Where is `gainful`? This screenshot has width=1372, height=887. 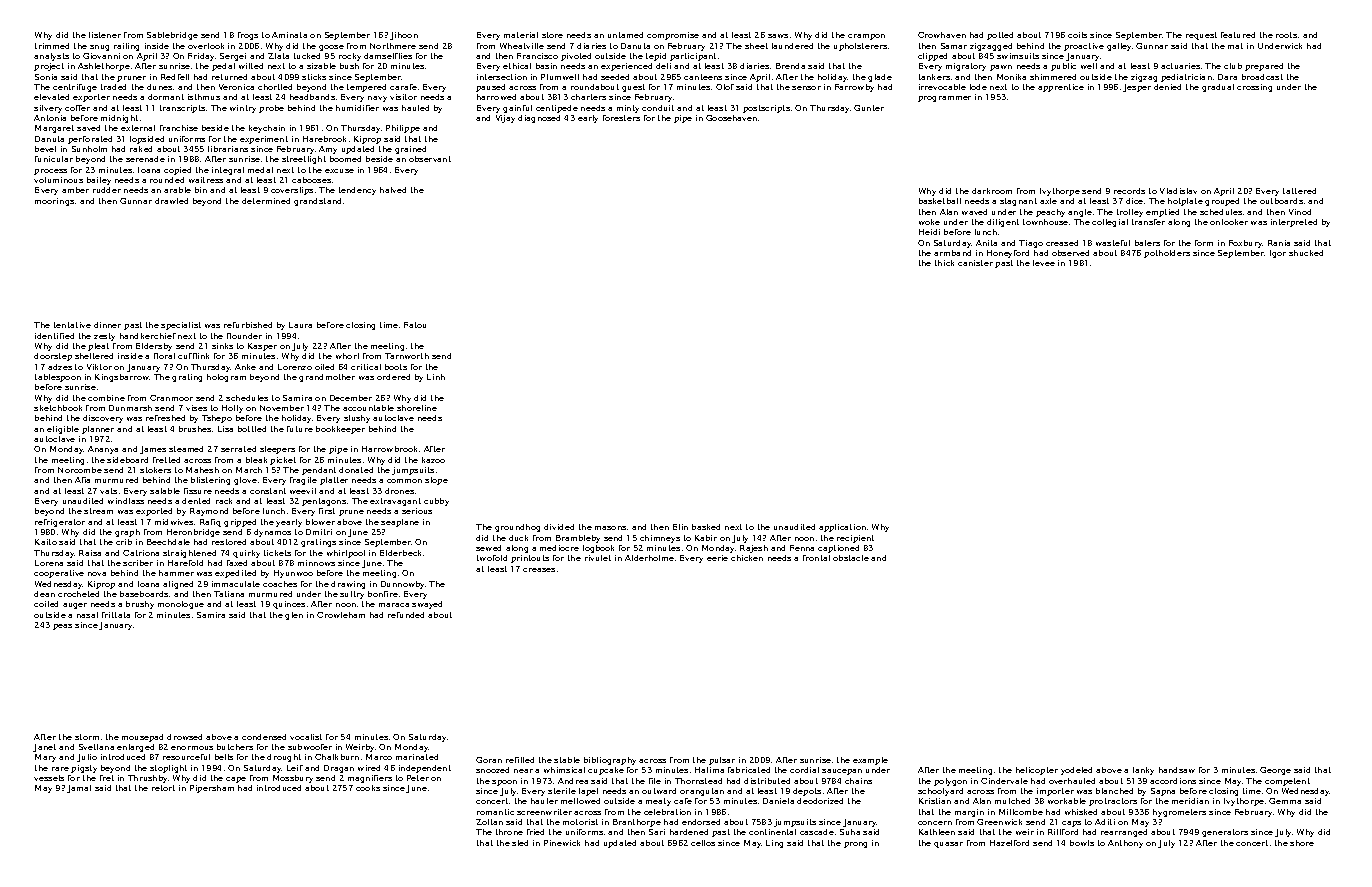 gainful is located at coordinates (517, 109).
